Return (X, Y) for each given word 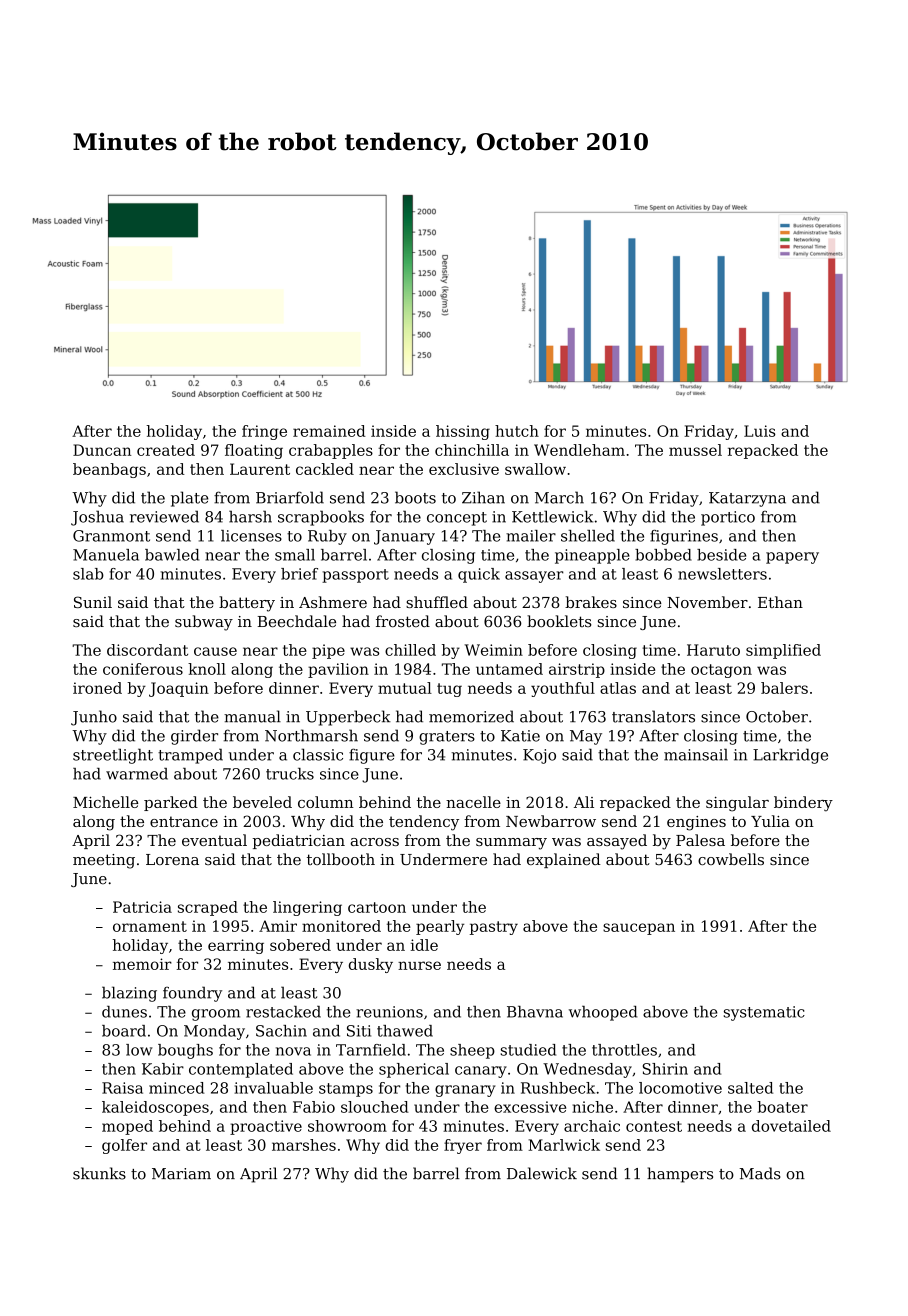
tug (449, 690)
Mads (760, 1173)
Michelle (105, 802)
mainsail (696, 754)
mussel (695, 450)
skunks (99, 1173)
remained (329, 431)
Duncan (102, 450)
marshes (304, 1145)
